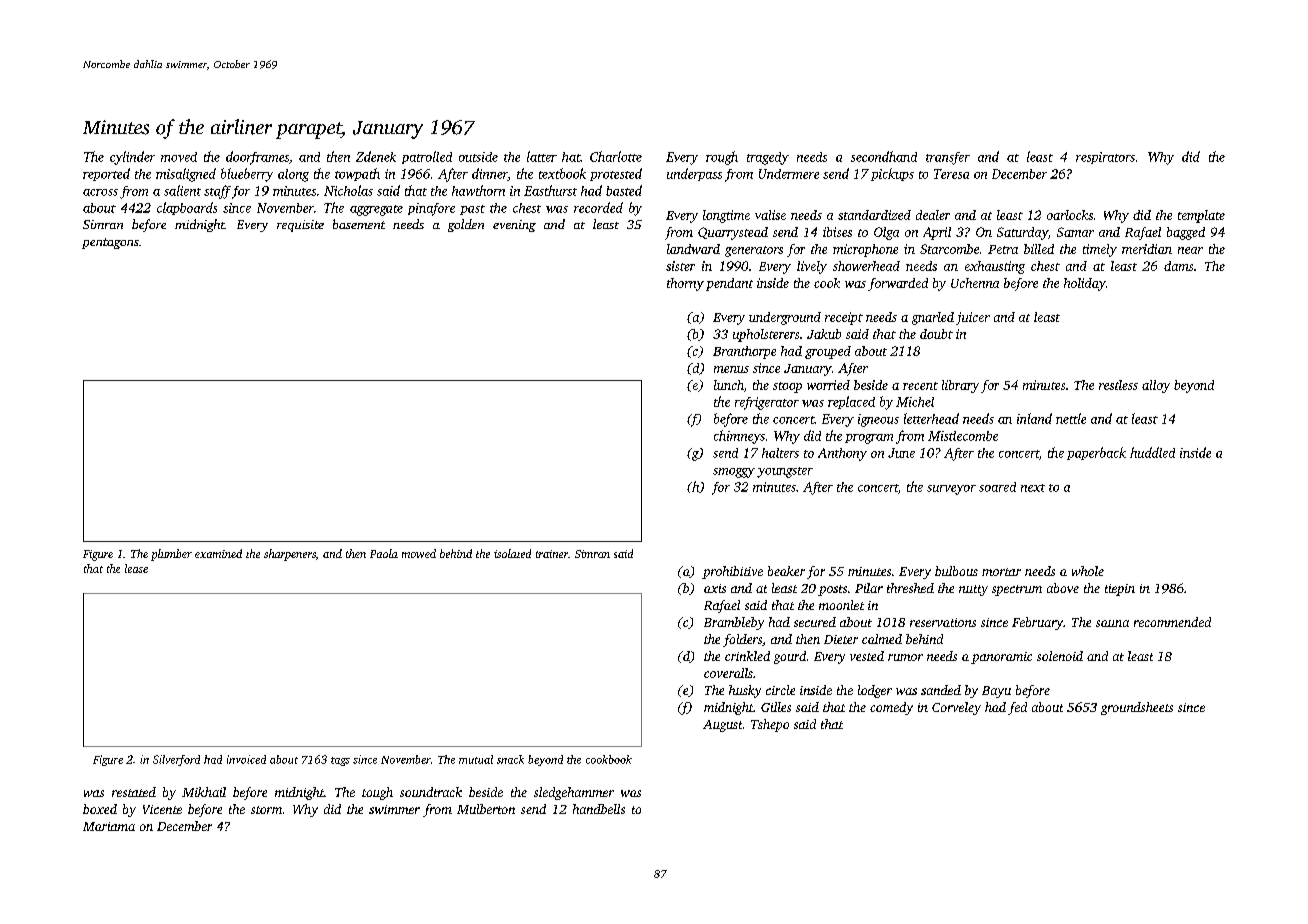 This screenshot has width=1308, height=924. Describe the element at coordinates (1156, 386) in the screenshot. I see `alloy` at that location.
